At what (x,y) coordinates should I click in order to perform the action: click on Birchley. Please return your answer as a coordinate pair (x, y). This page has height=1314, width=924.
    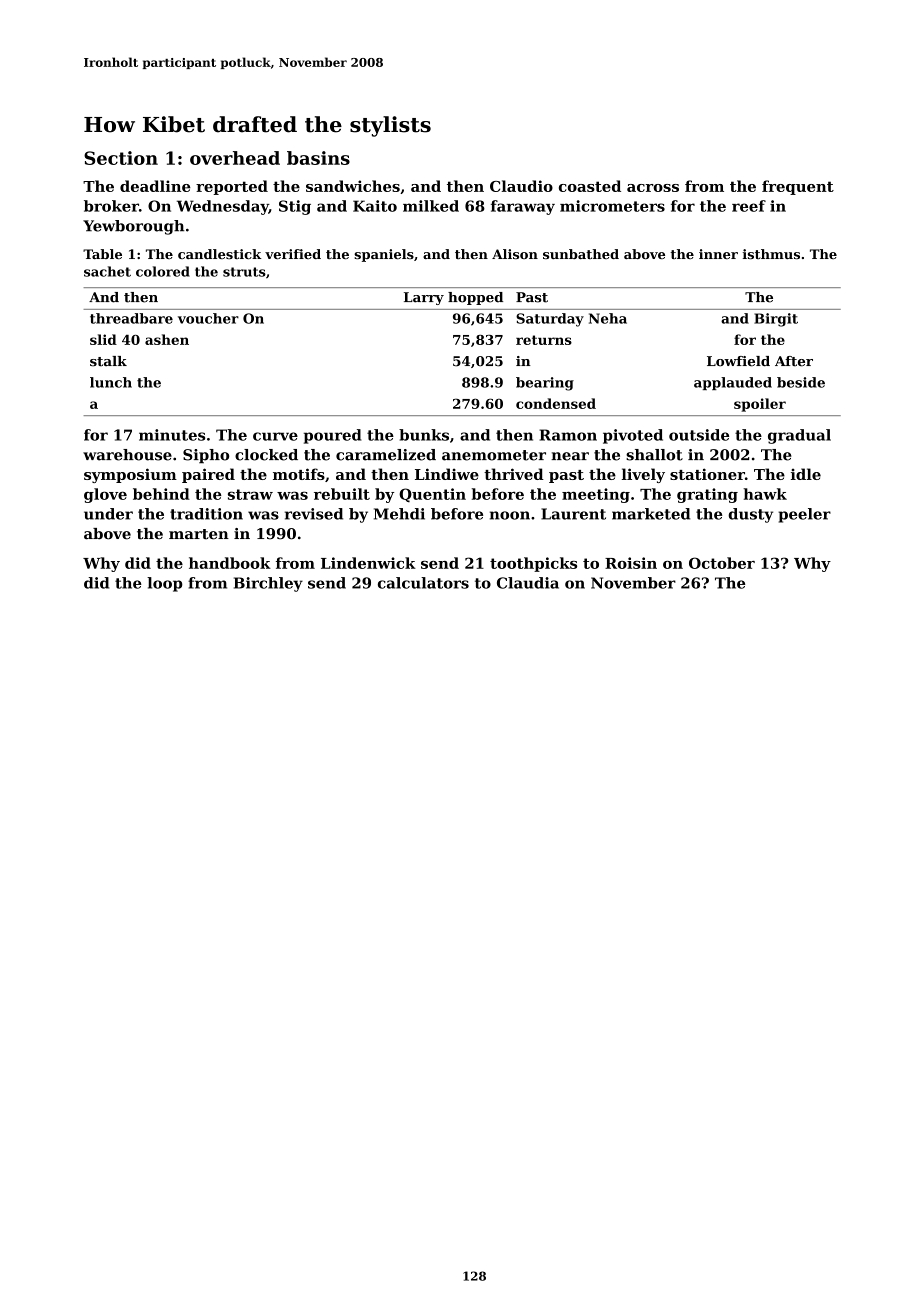
    Looking at the image, I should click on (268, 584).
